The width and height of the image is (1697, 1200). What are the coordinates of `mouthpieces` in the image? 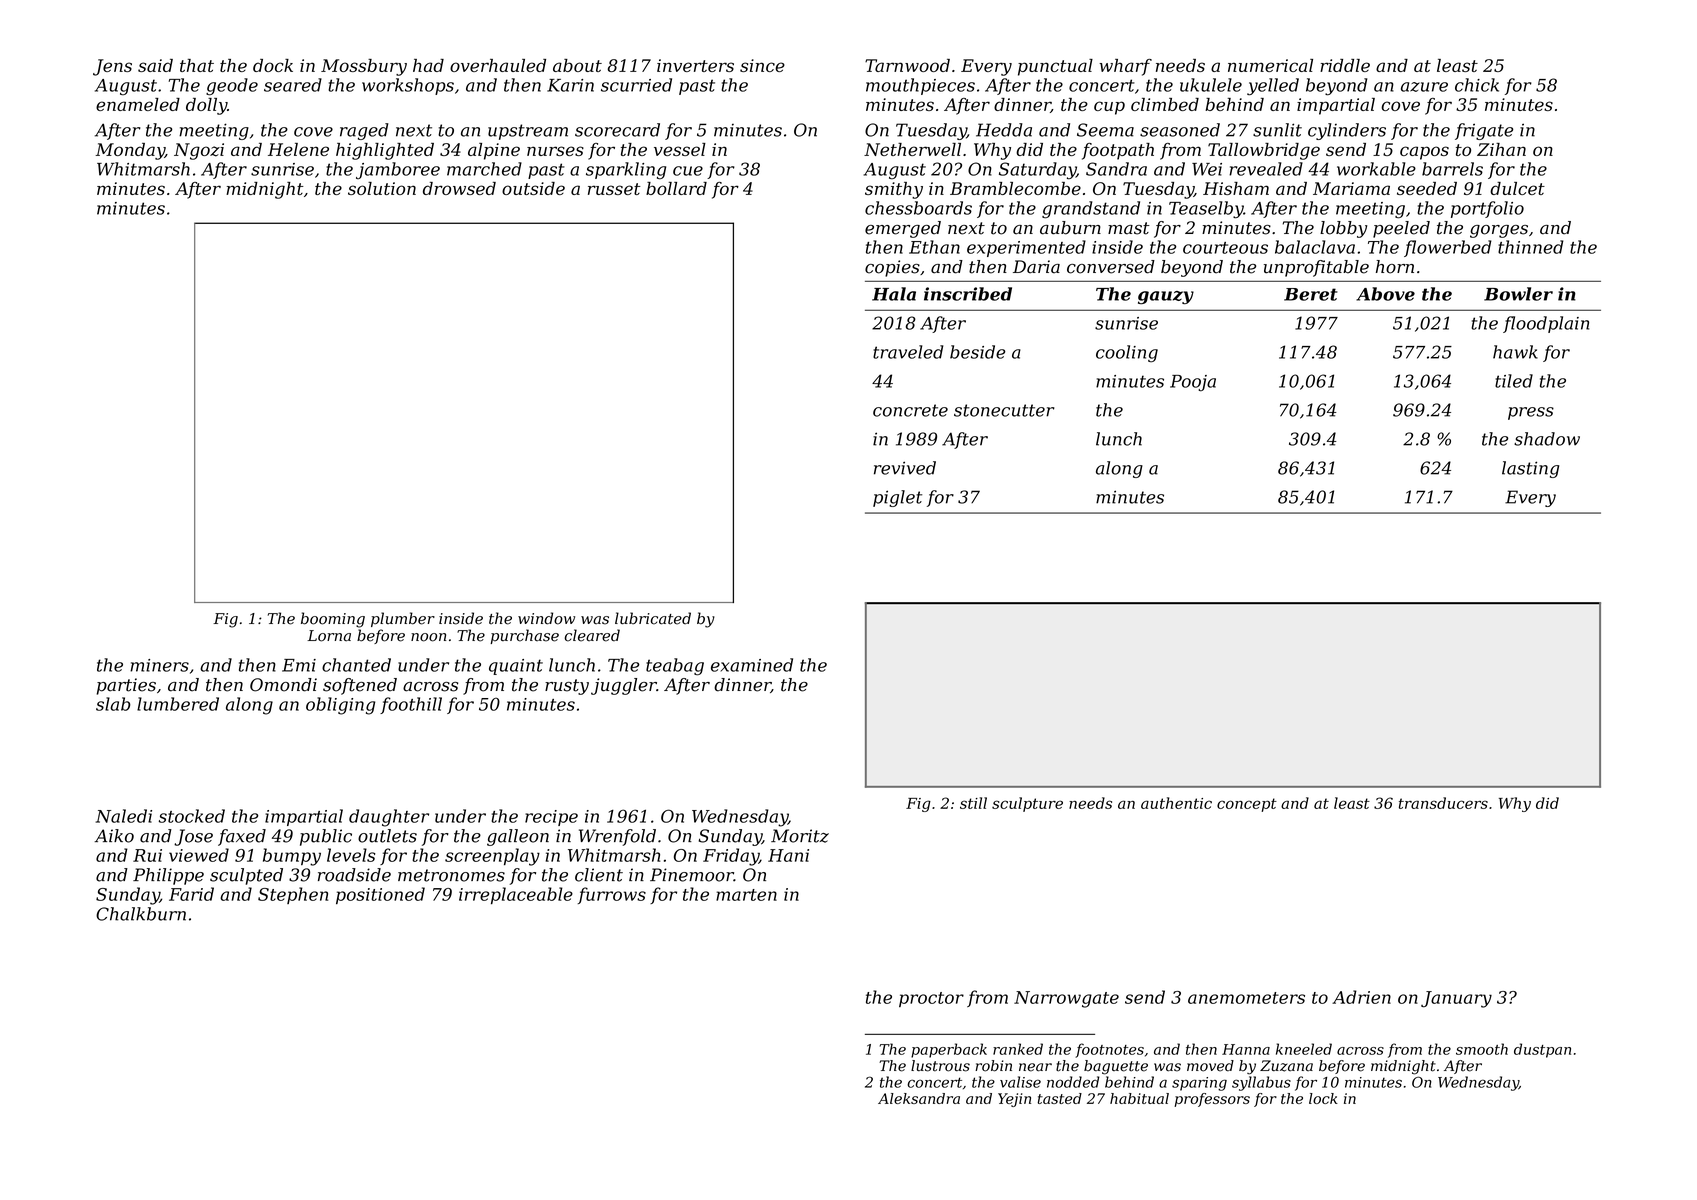 It's located at (920, 86).
